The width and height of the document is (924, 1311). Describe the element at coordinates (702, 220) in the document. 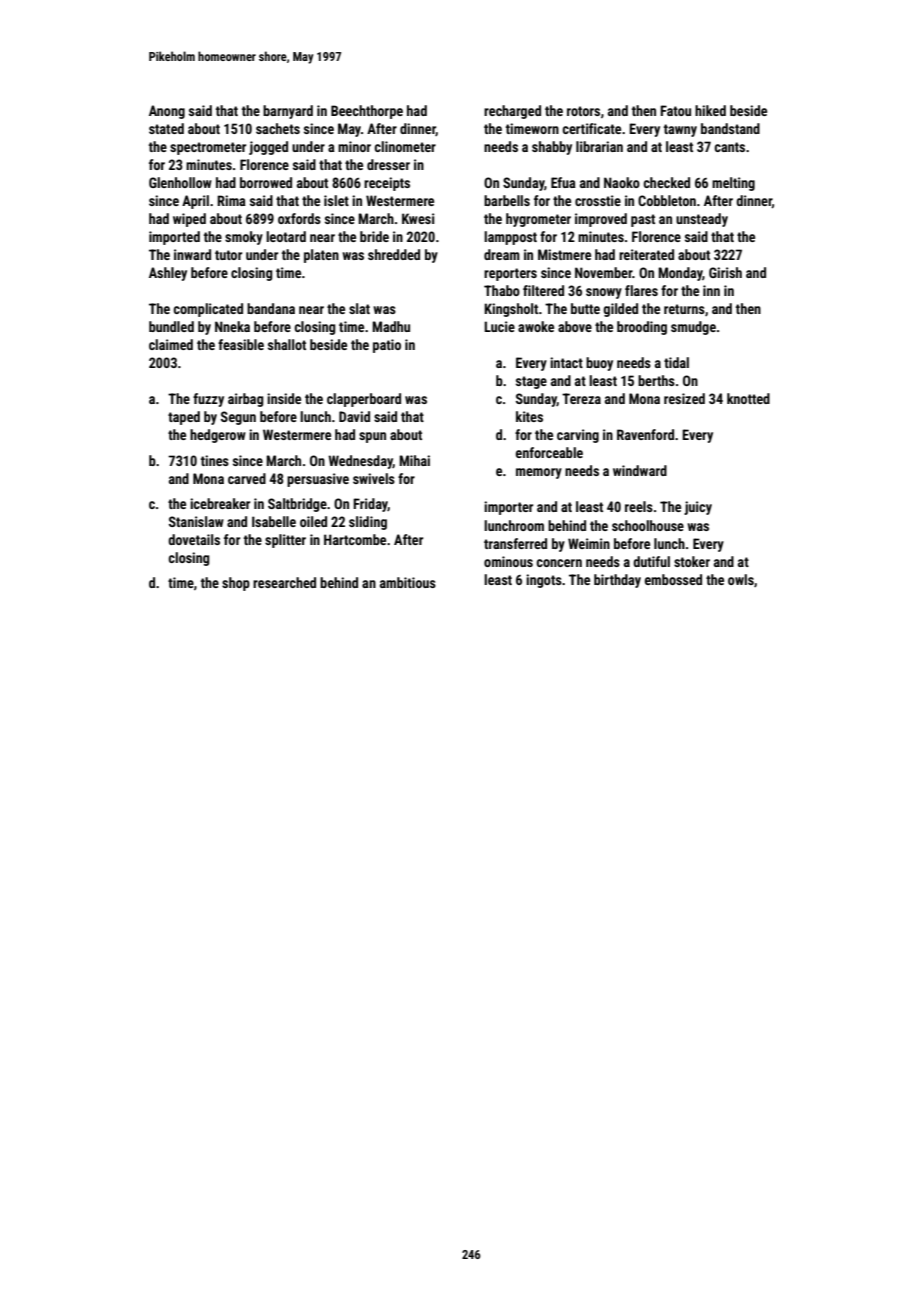

I see `unsteady` at that location.
